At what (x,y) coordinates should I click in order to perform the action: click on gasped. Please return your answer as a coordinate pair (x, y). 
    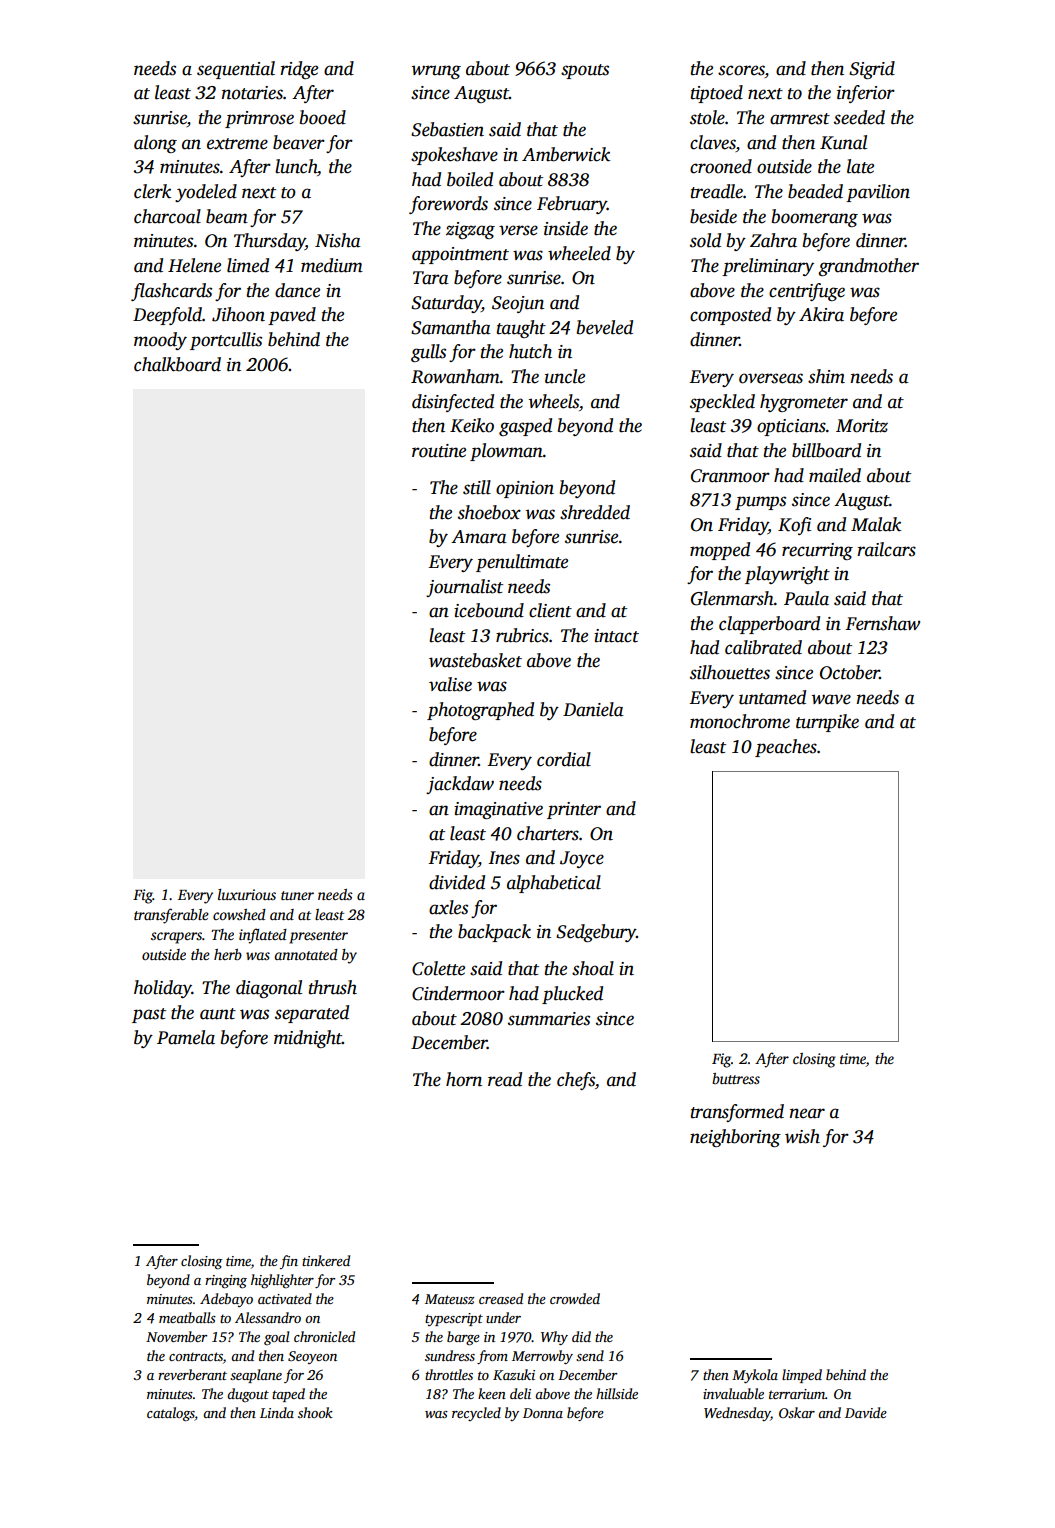
    Looking at the image, I should click on (525, 427).
